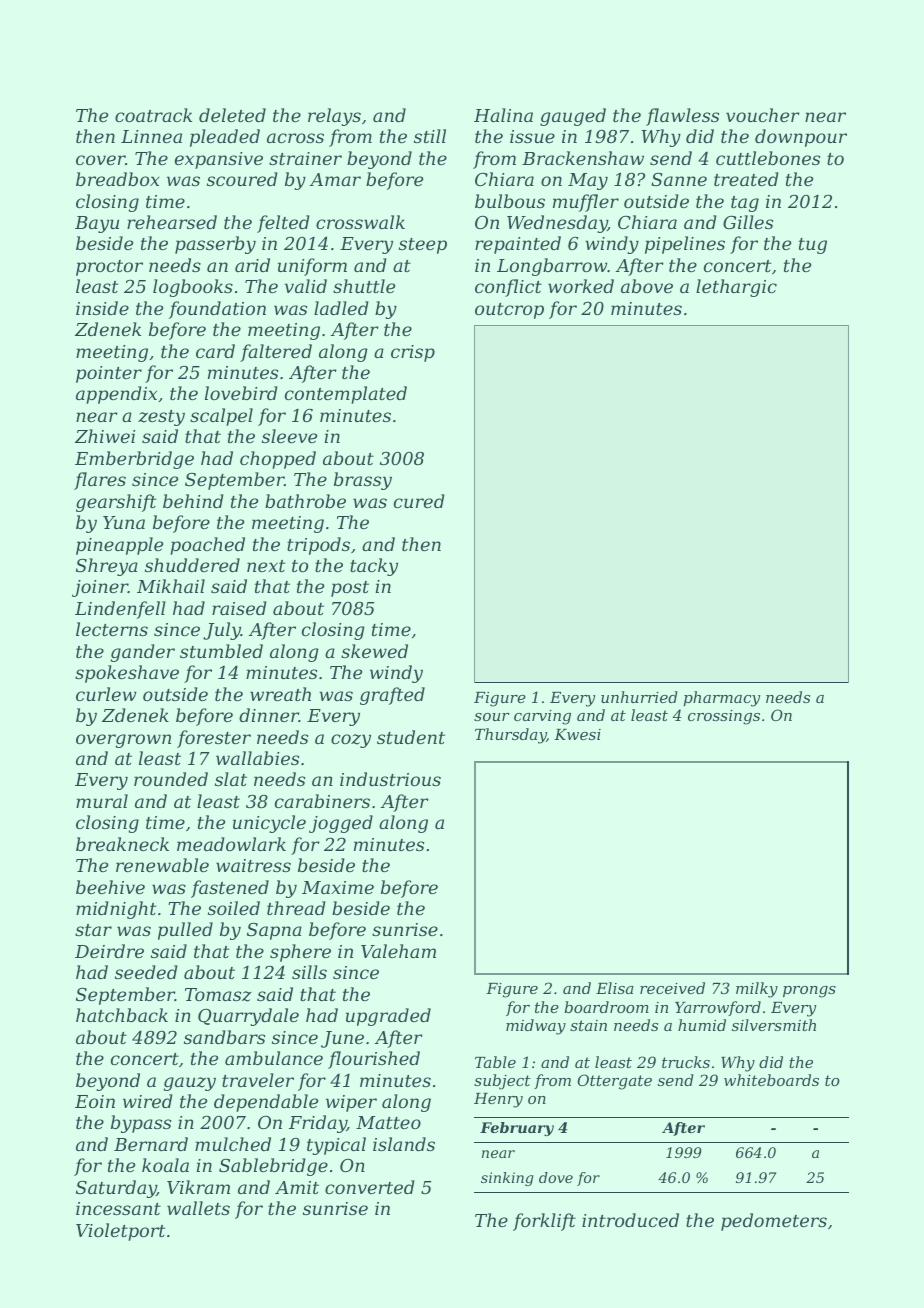  Describe the element at coordinates (242, 179) in the screenshot. I see `scoured` at that location.
